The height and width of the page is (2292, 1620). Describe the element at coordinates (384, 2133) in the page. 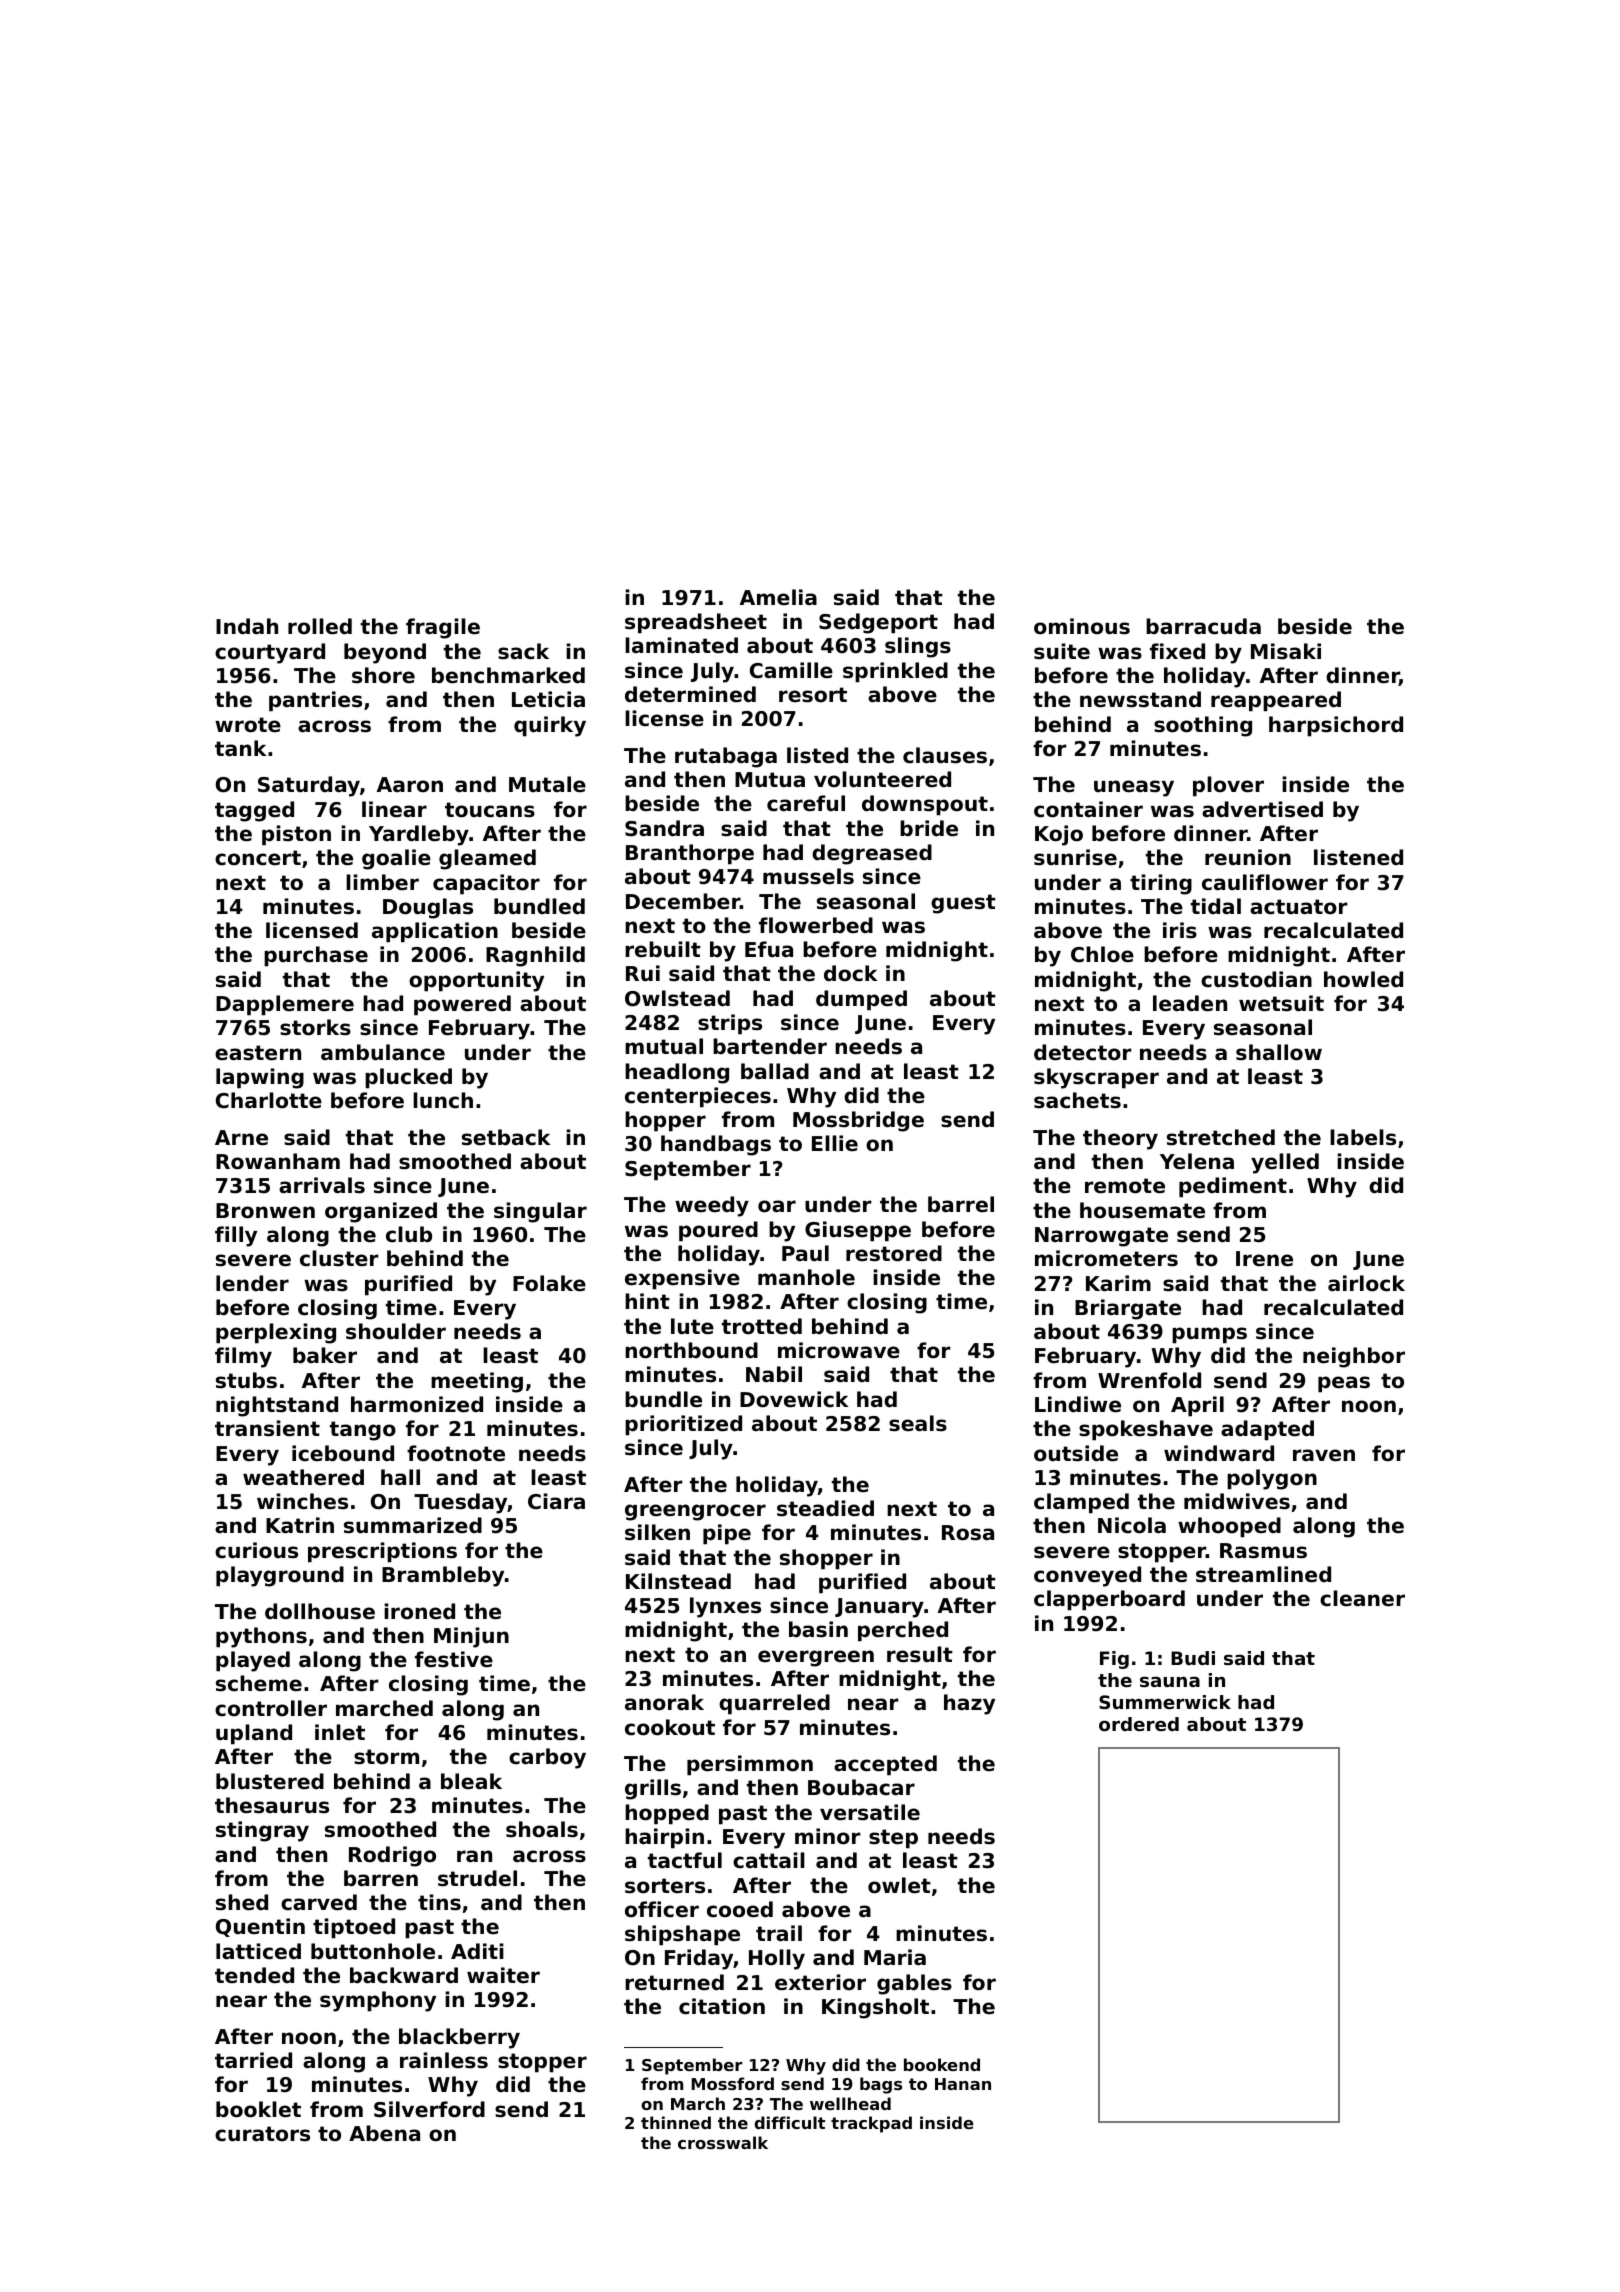

I see `Abena` at that location.
